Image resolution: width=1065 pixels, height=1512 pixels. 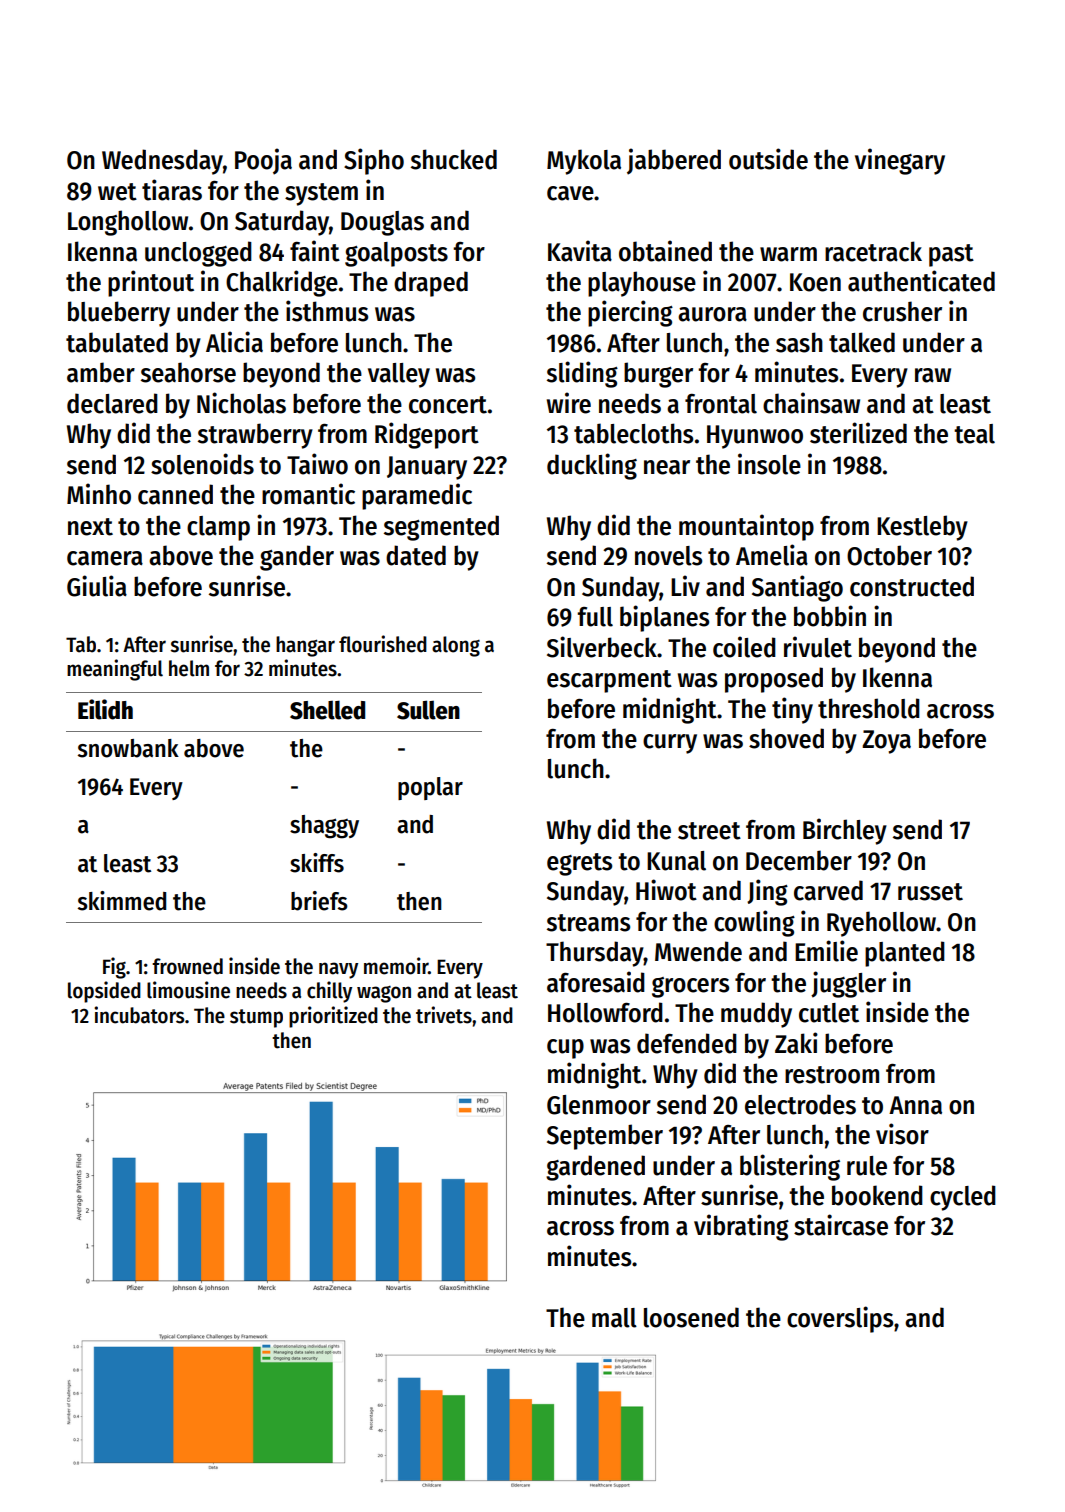 I want to click on Birchley, so click(x=845, y=831).
